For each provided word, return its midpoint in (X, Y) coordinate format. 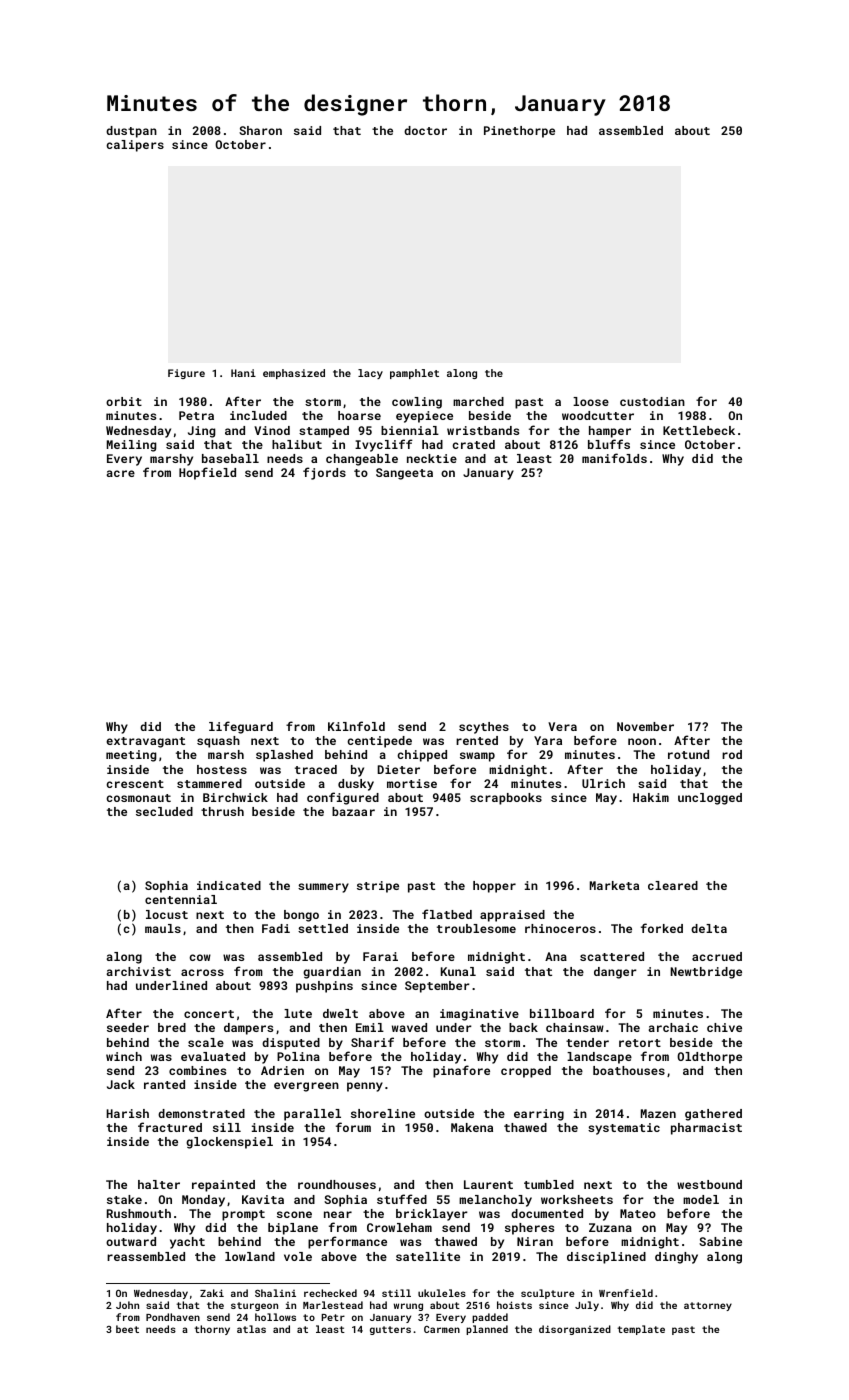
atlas (251, 1329)
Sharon (260, 130)
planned (487, 1330)
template (641, 1330)
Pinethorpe (519, 132)
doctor (425, 130)
